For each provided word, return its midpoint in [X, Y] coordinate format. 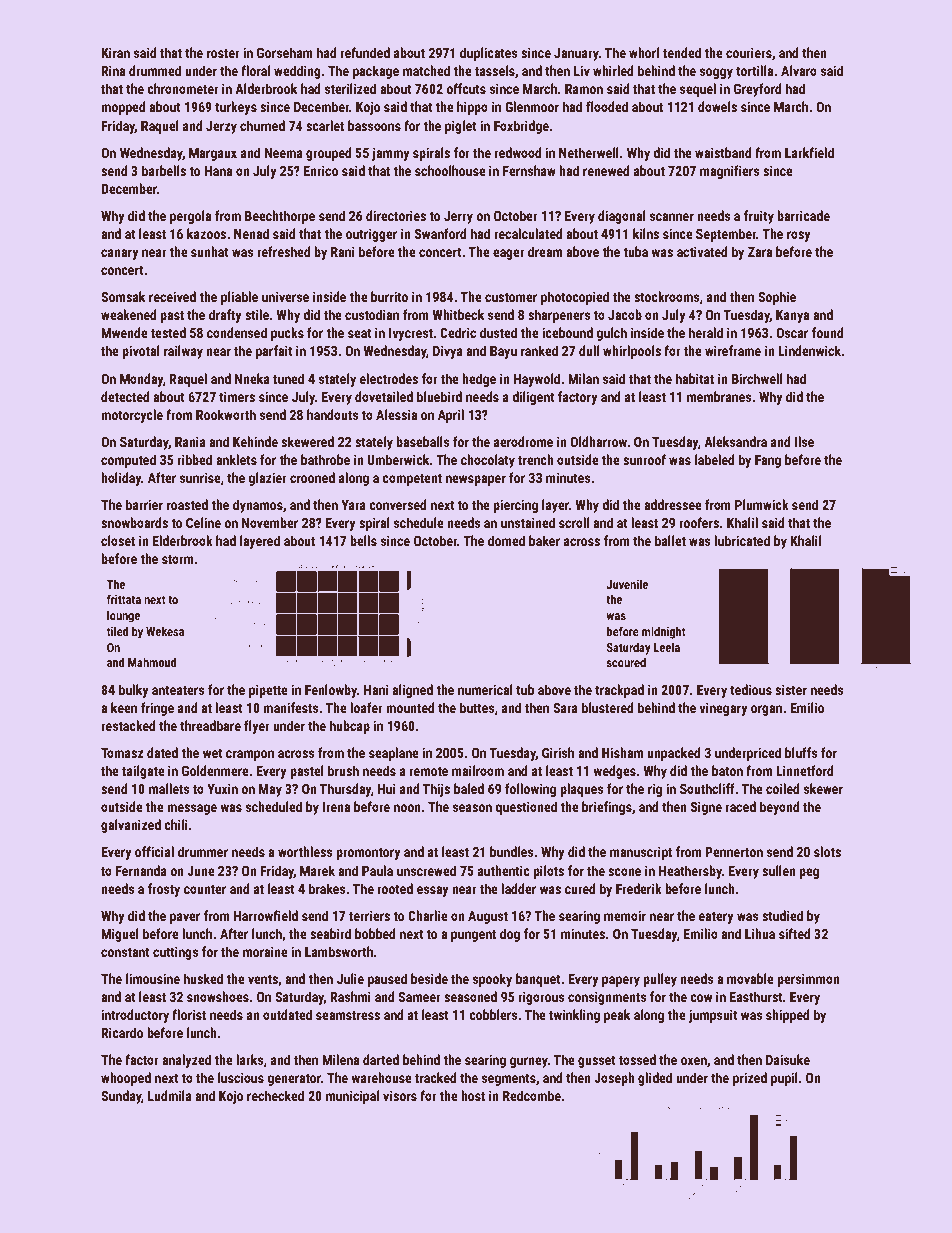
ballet [670, 540]
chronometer [183, 88]
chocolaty [488, 461]
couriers [749, 52]
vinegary [723, 709]
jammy [391, 154]
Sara [565, 708]
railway [183, 352]
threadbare [210, 725]
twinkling [574, 1016]
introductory [135, 1016]
